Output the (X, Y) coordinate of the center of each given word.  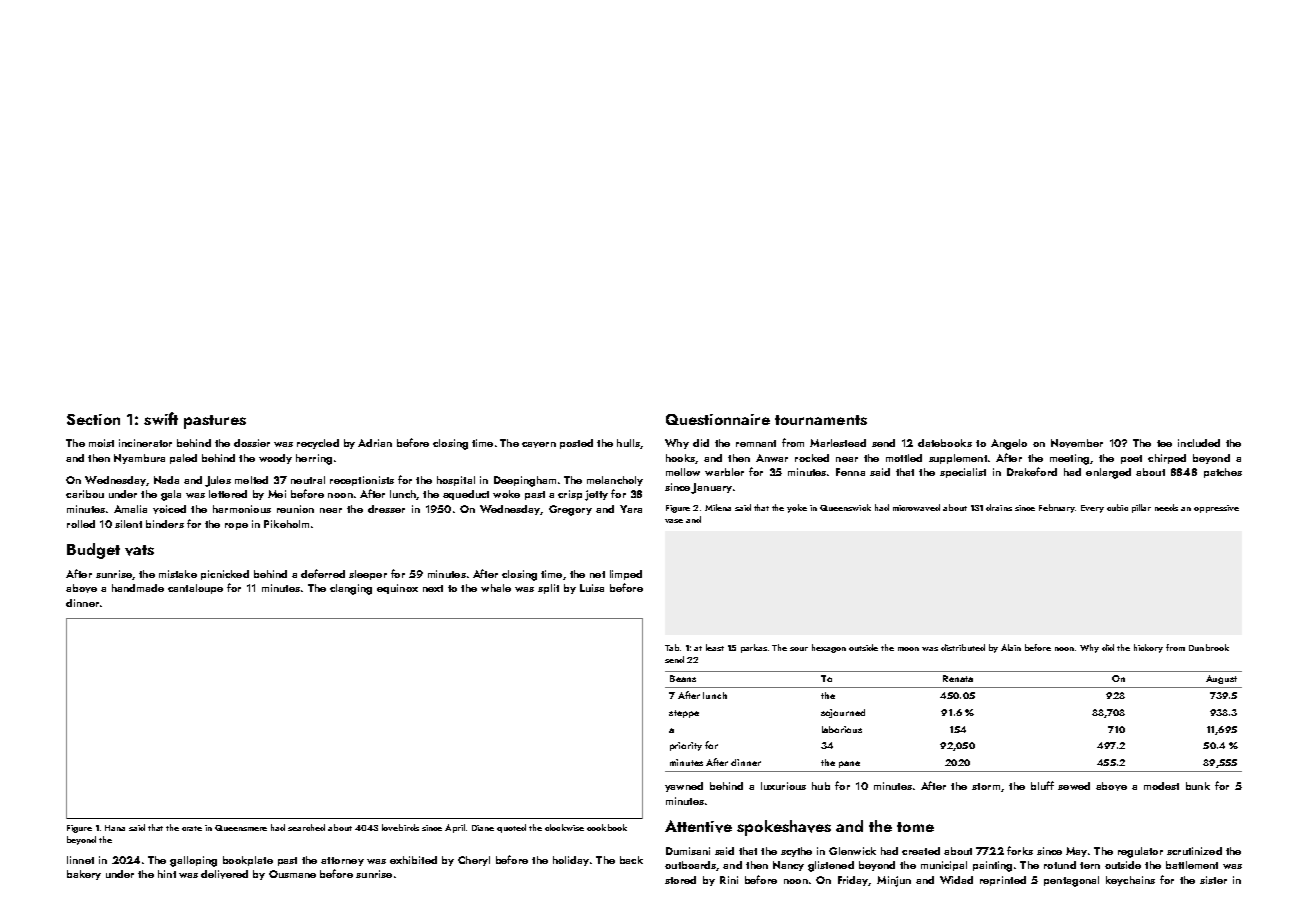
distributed (963, 647)
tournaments (821, 420)
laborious (842, 729)
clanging (351, 589)
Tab (672, 647)
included (1199, 443)
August (1221, 679)
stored (680, 880)
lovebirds (400, 827)
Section (93, 419)
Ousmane (292, 874)
